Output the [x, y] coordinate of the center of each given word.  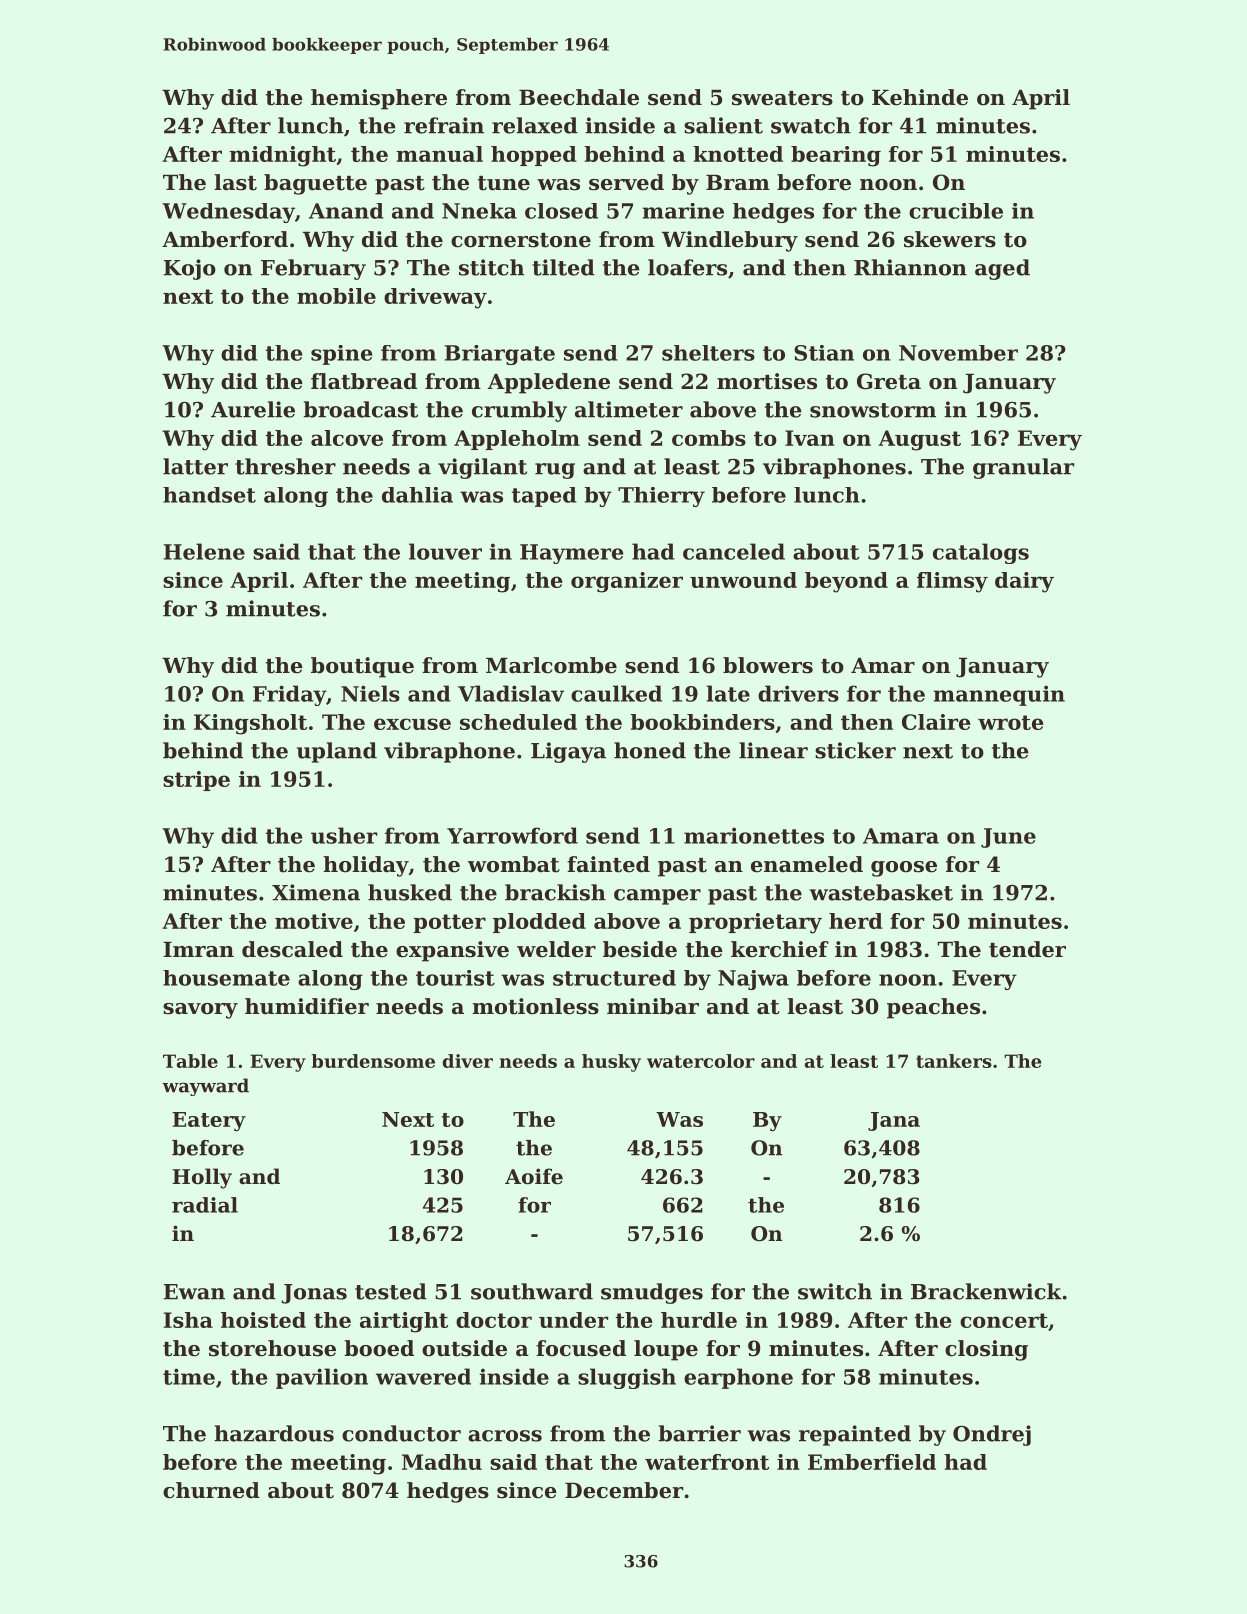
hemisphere [379, 99]
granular [1023, 468]
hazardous [274, 1433]
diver [468, 1061]
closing [986, 1350]
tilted [563, 267]
